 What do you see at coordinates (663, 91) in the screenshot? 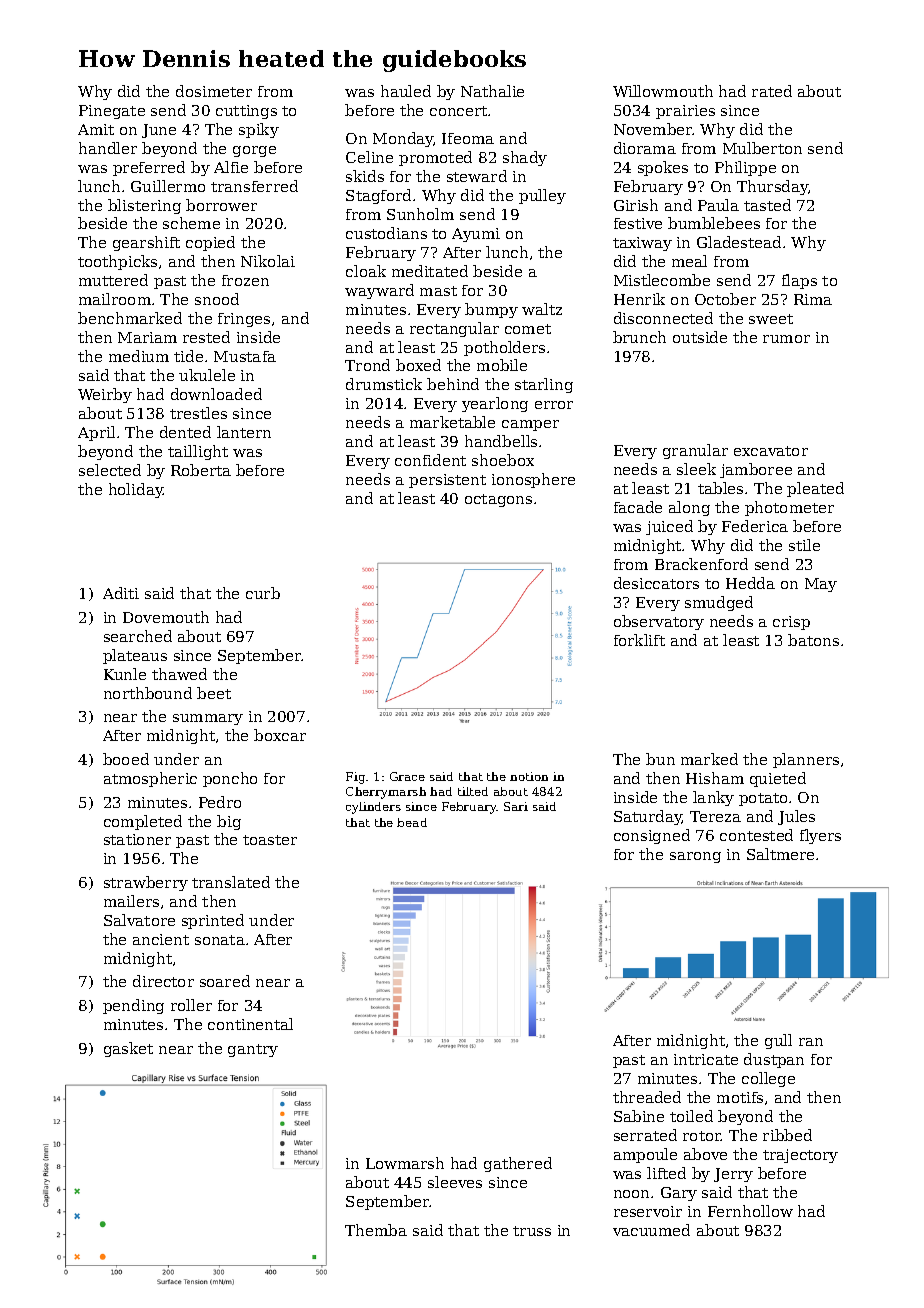
I see `Willowmouth` at bounding box center [663, 91].
